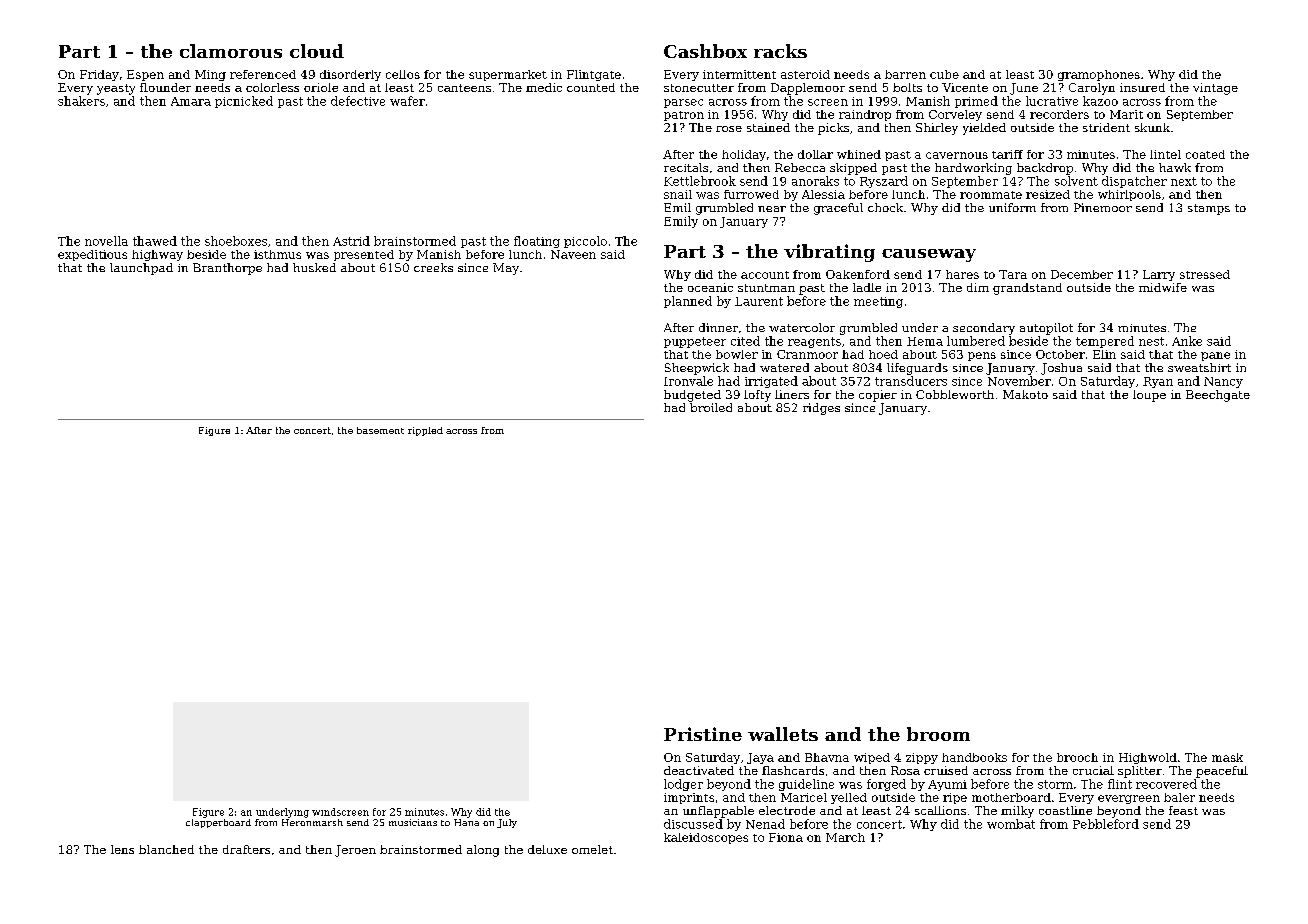 The width and height of the screenshot is (1308, 924). What do you see at coordinates (218, 823) in the screenshot?
I see `clapperboard` at bounding box center [218, 823].
